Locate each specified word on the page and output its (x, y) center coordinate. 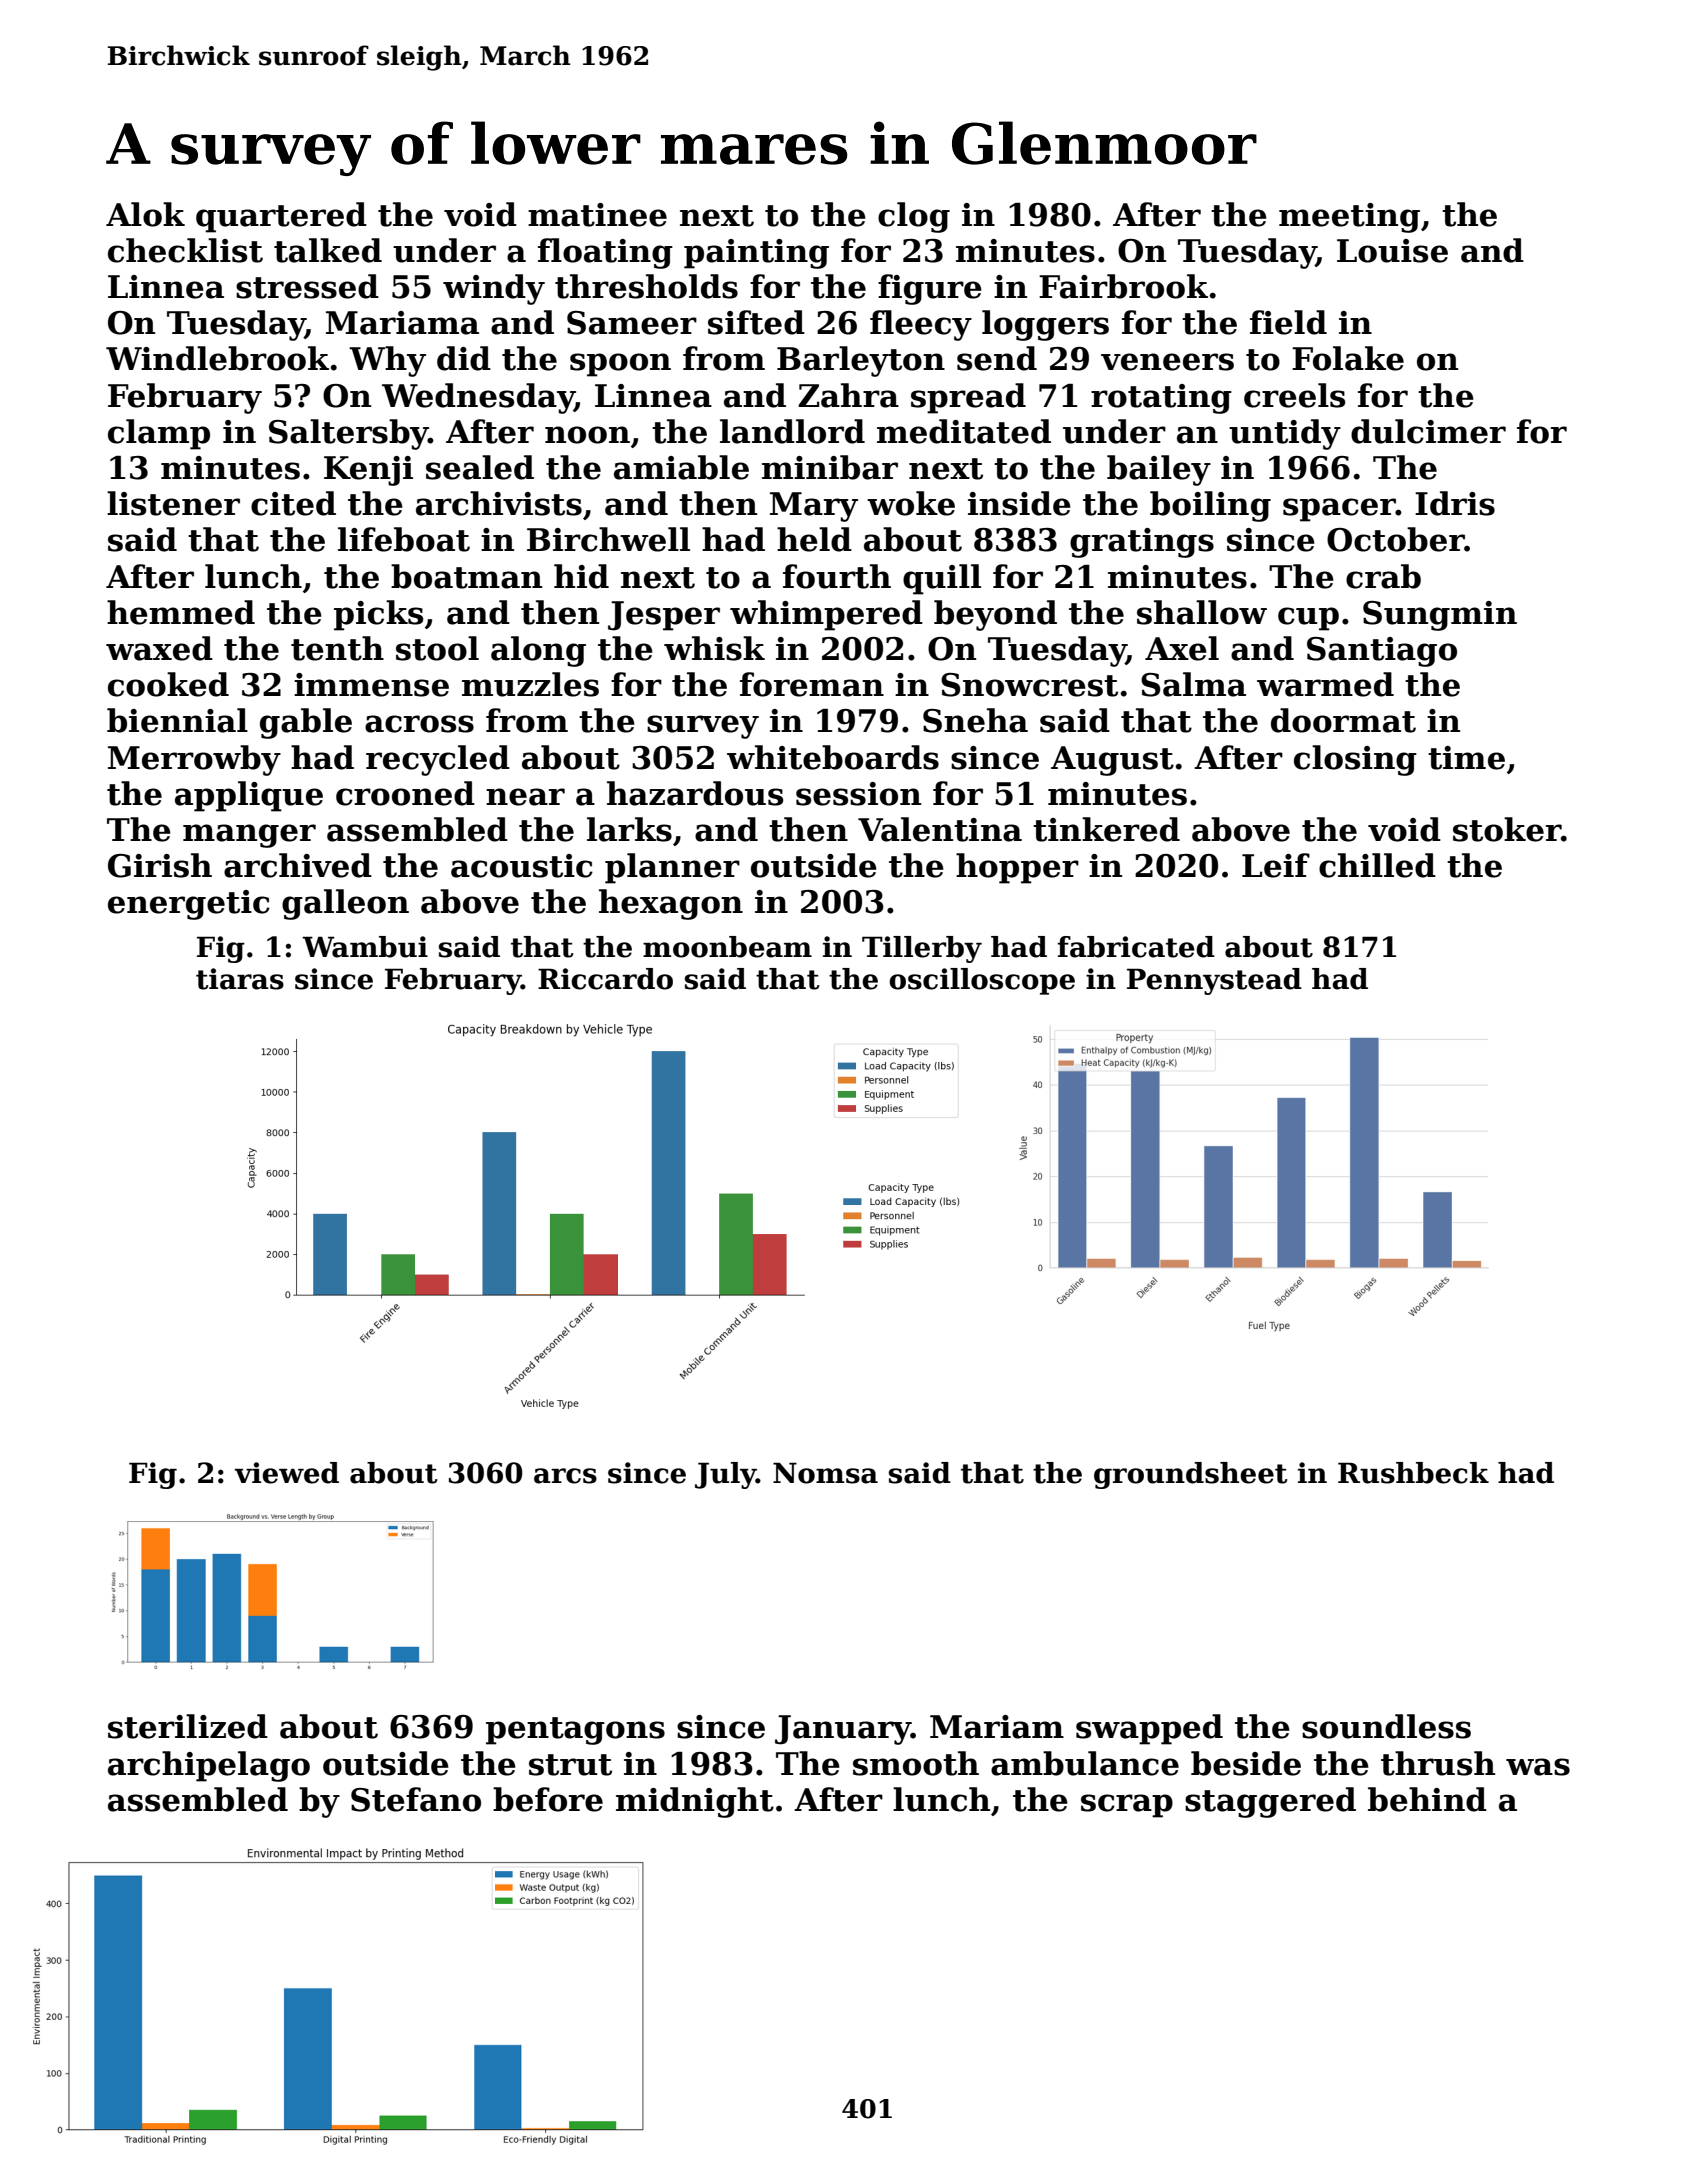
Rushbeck (1413, 1473)
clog (914, 217)
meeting (1349, 218)
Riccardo (605, 979)
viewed (286, 1473)
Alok (145, 214)
